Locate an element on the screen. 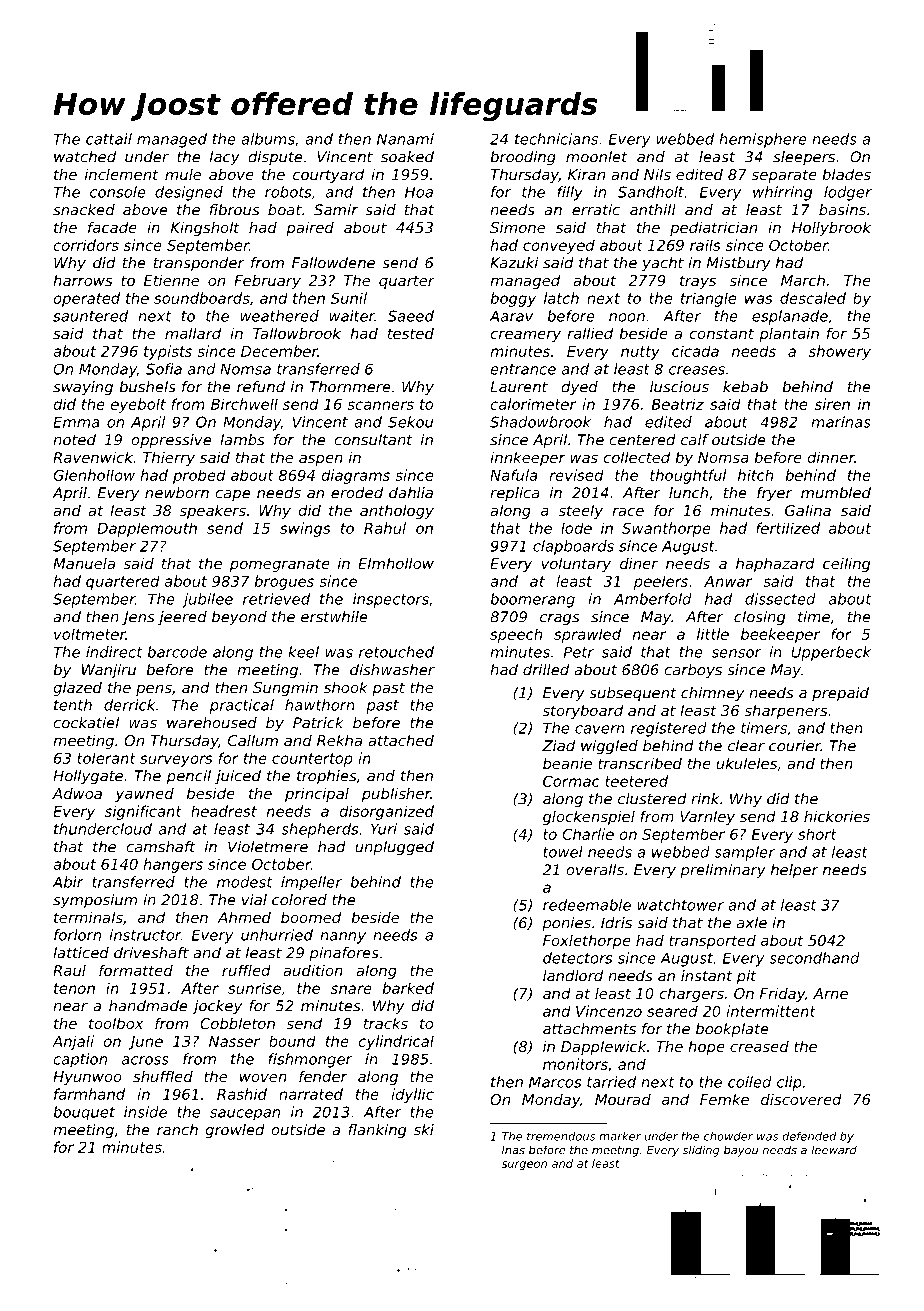 Image resolution: width=924 pixels, height=1311 pixels. cavern is located at coordinates (600, 729).
